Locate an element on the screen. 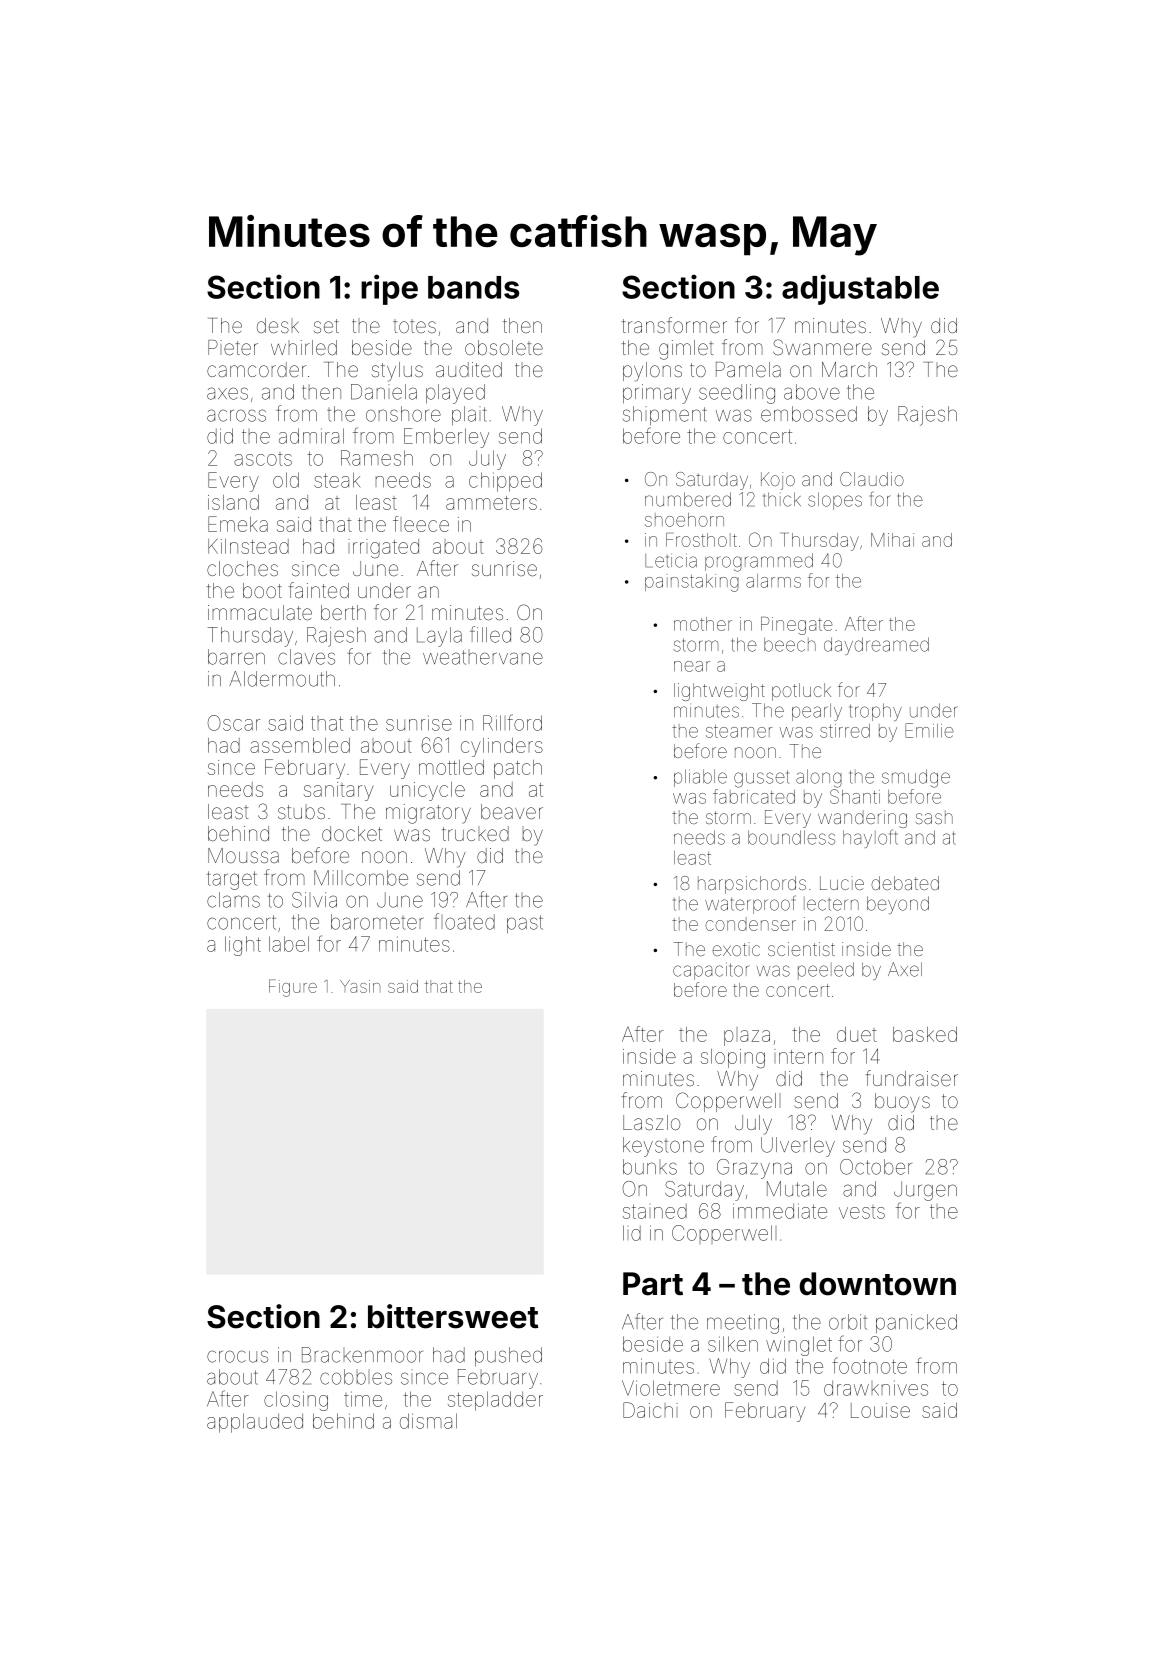  Emberley is located at coordinates (446, 438).
